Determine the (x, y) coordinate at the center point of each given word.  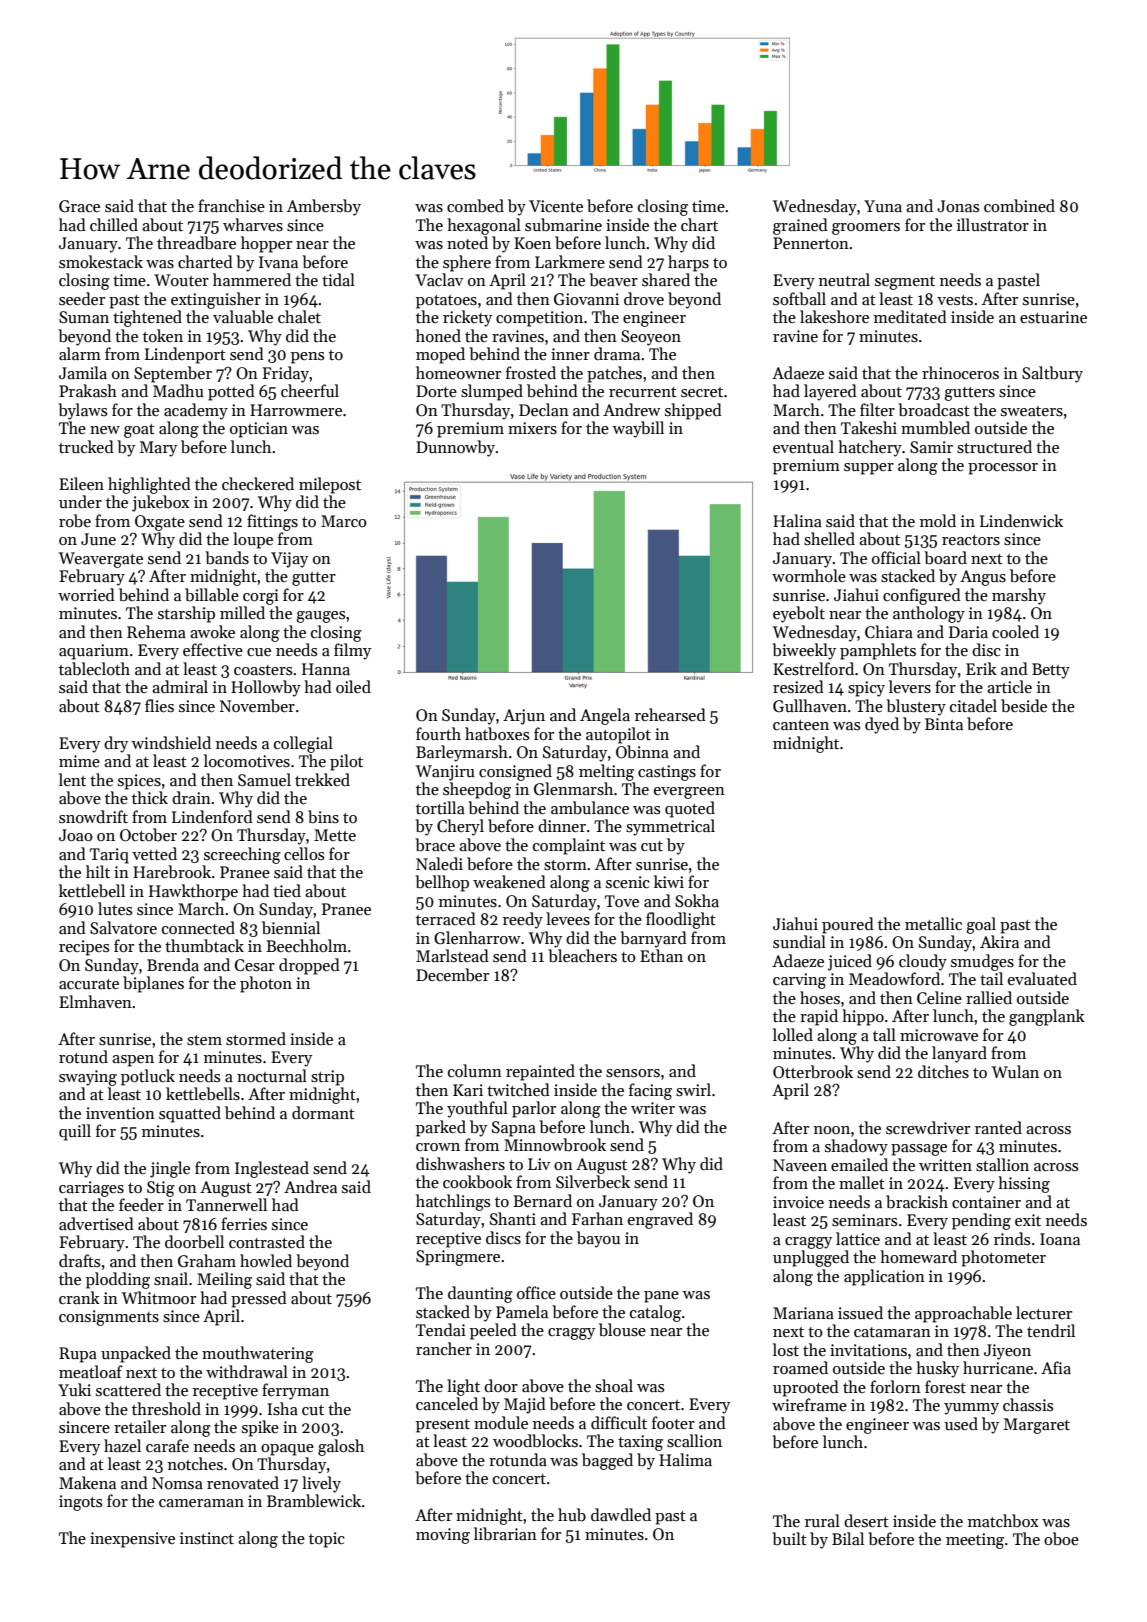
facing (650, 1091)
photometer (1003, 1258)
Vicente (556, 206)
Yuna (883, 206)
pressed (259, 1299)
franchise (231, 205)
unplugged (811, 1258)
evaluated (1042, 978)
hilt (98, 871)
